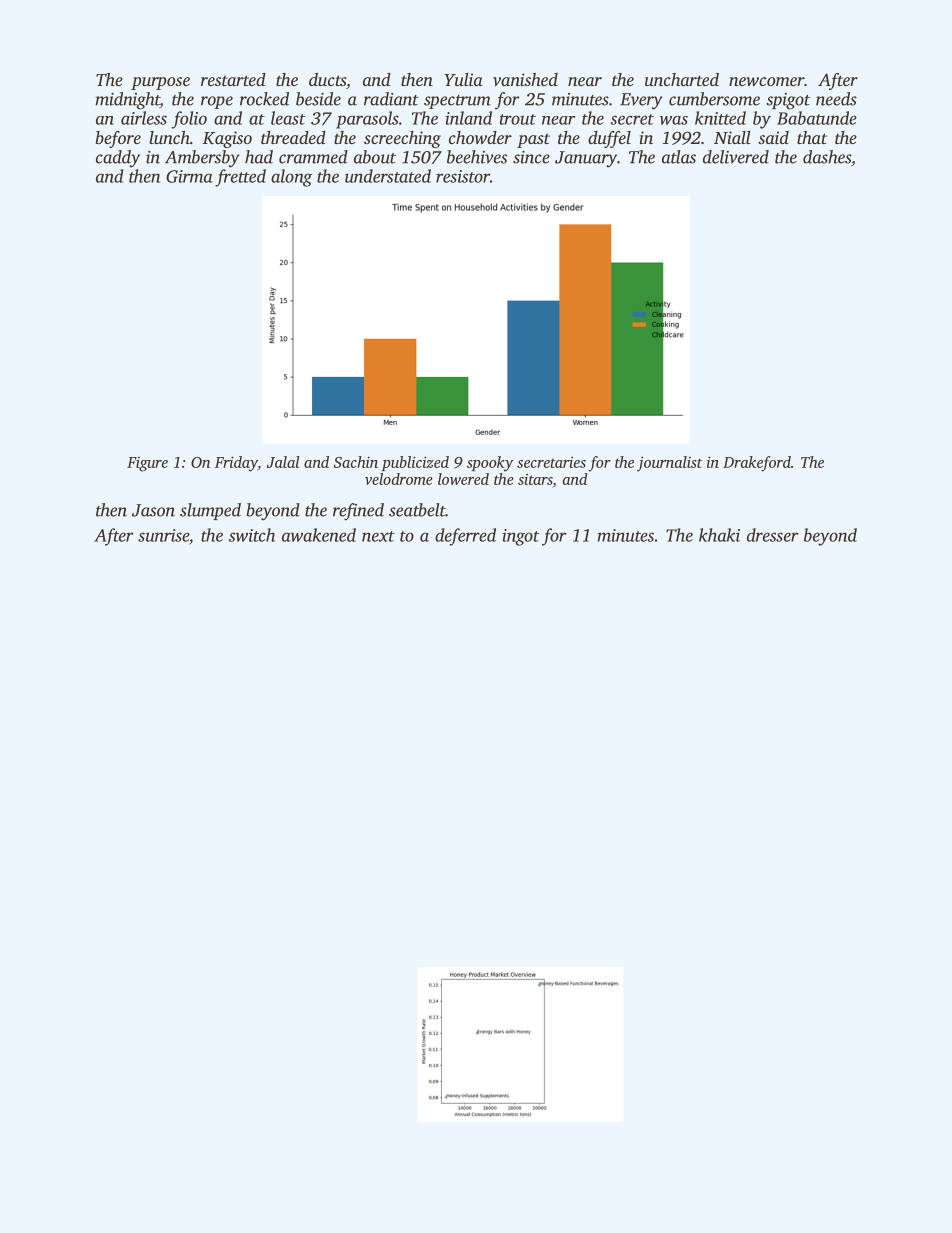 The image size is (952, 1233). What do you see at coordinates (772, 535) in the document?
I see `dresser` at bounding box center [772, 535].
